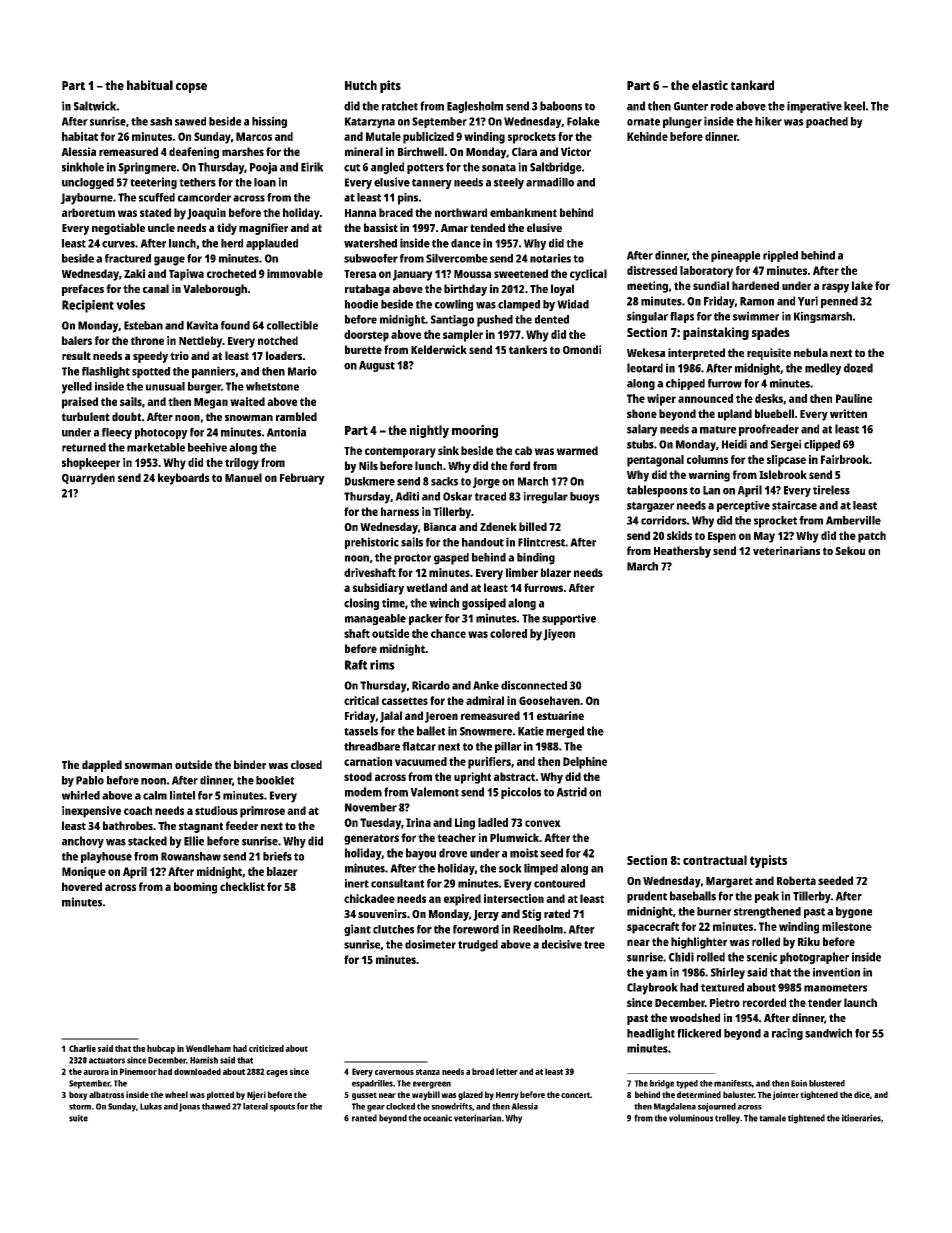 This screenshot has width=952, height=1233. Describe the element at coordinates (475, 107) in the screenshot. I see `Eaglesholm` at that location.
